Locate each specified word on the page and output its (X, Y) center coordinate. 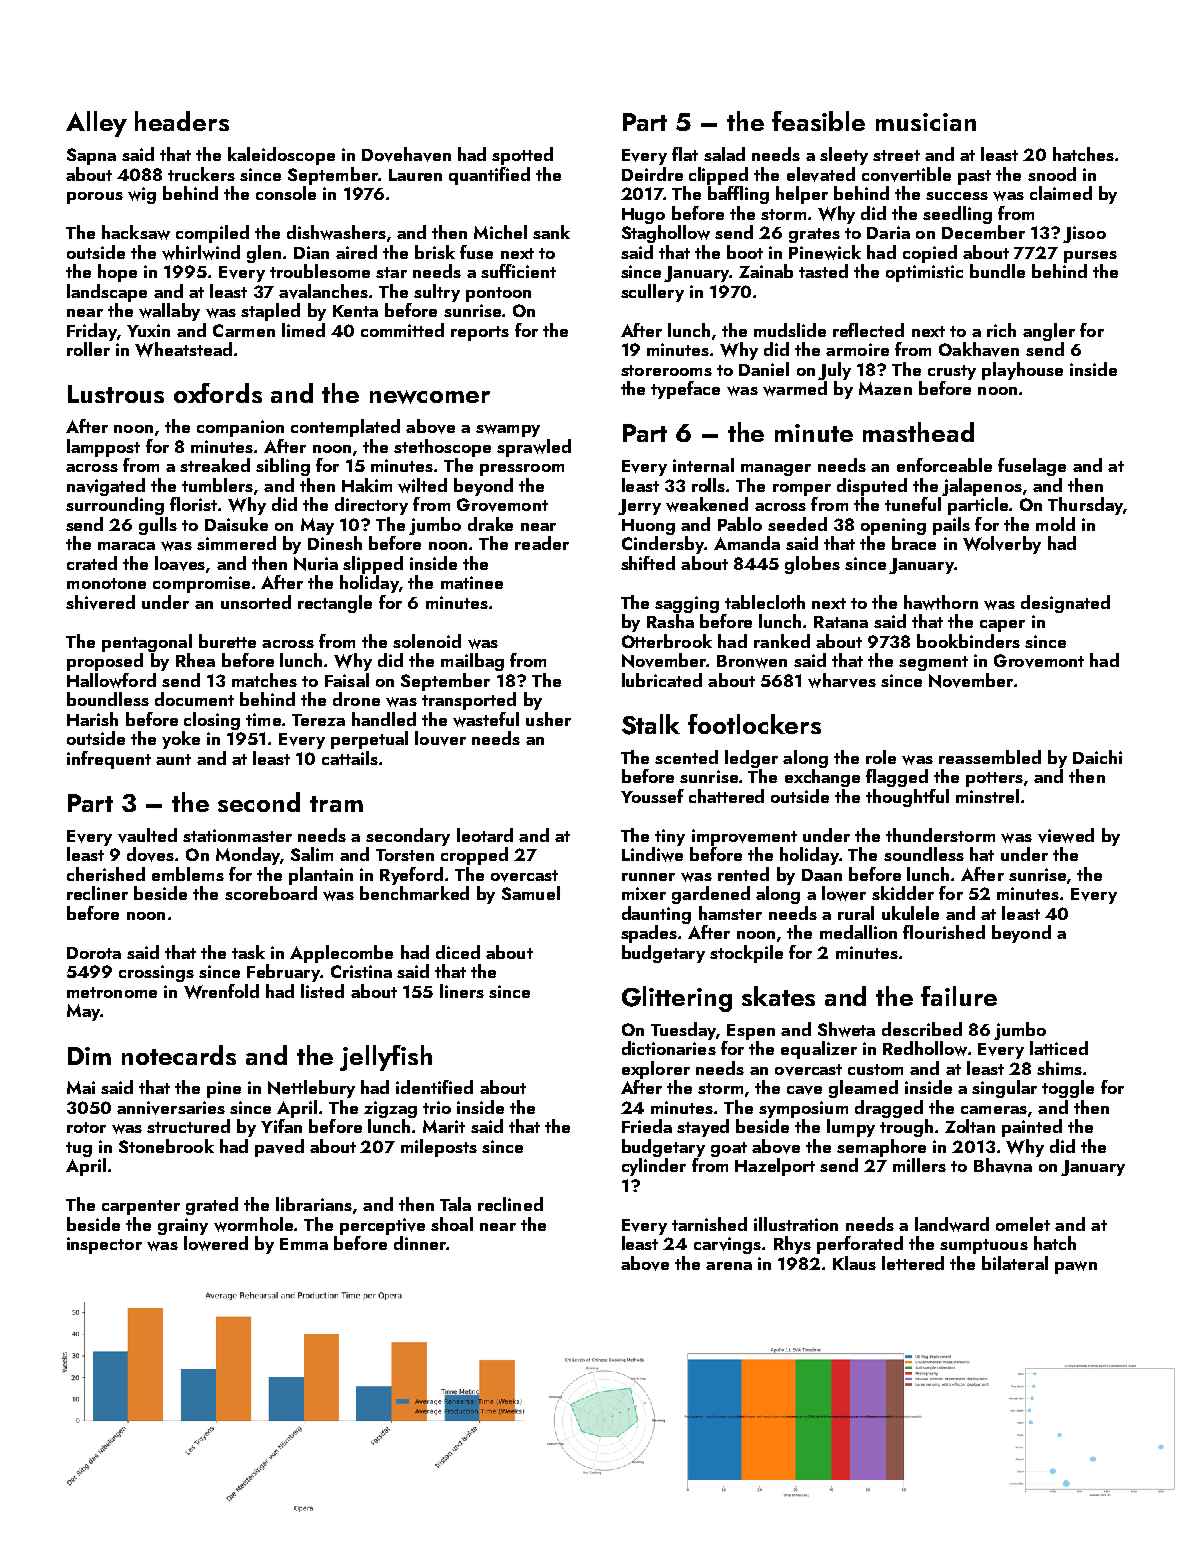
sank (551, 232)
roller (88, 349)
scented (686, 757)
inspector (104, 1245)
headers (182, 121)
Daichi (1097, 757)
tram (336, 804)
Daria (888, 232)
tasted (823, 271)
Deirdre (652, 174)
